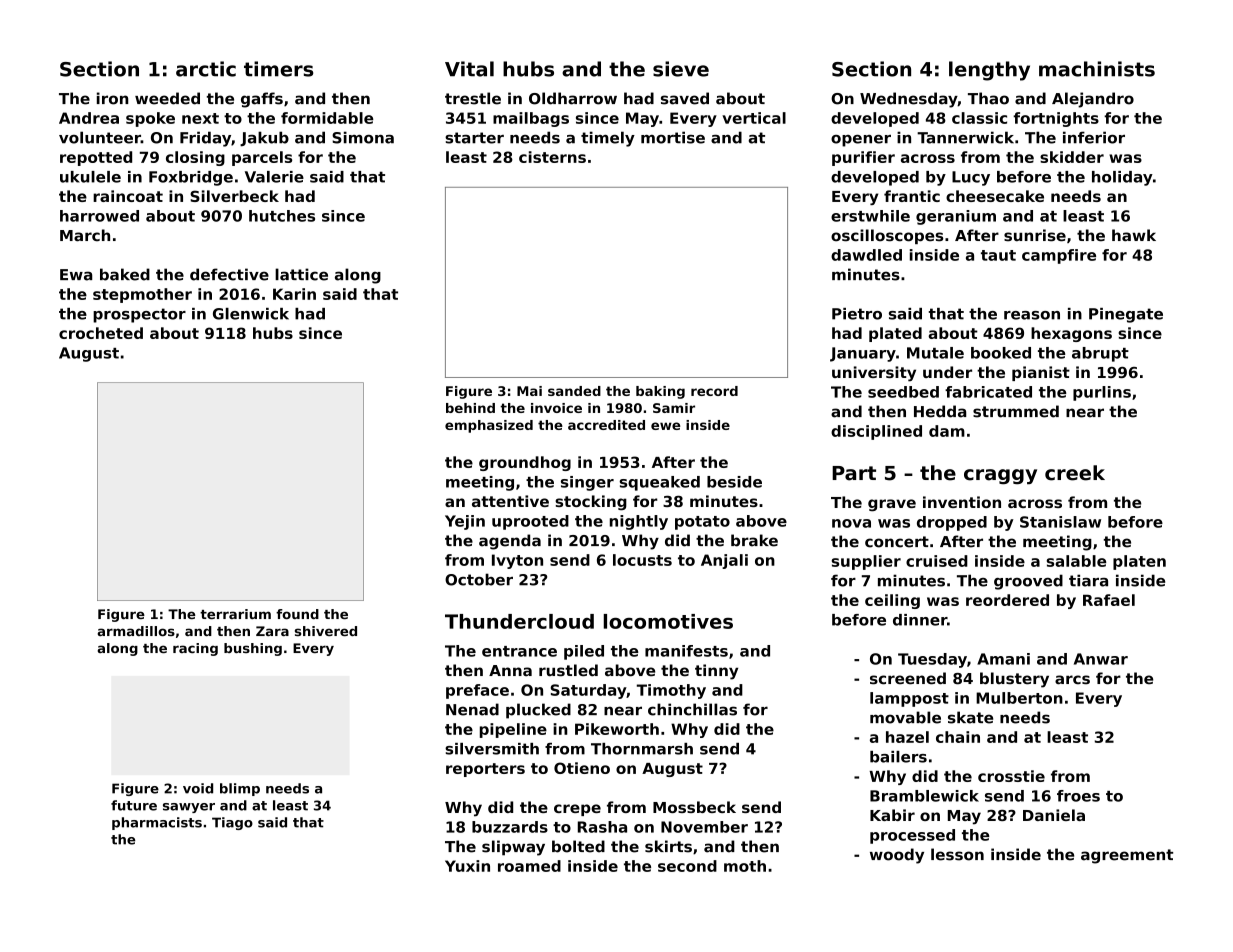 The height and width of the document is (952, 1233). I want to click on blimp, so click(240, 789).
